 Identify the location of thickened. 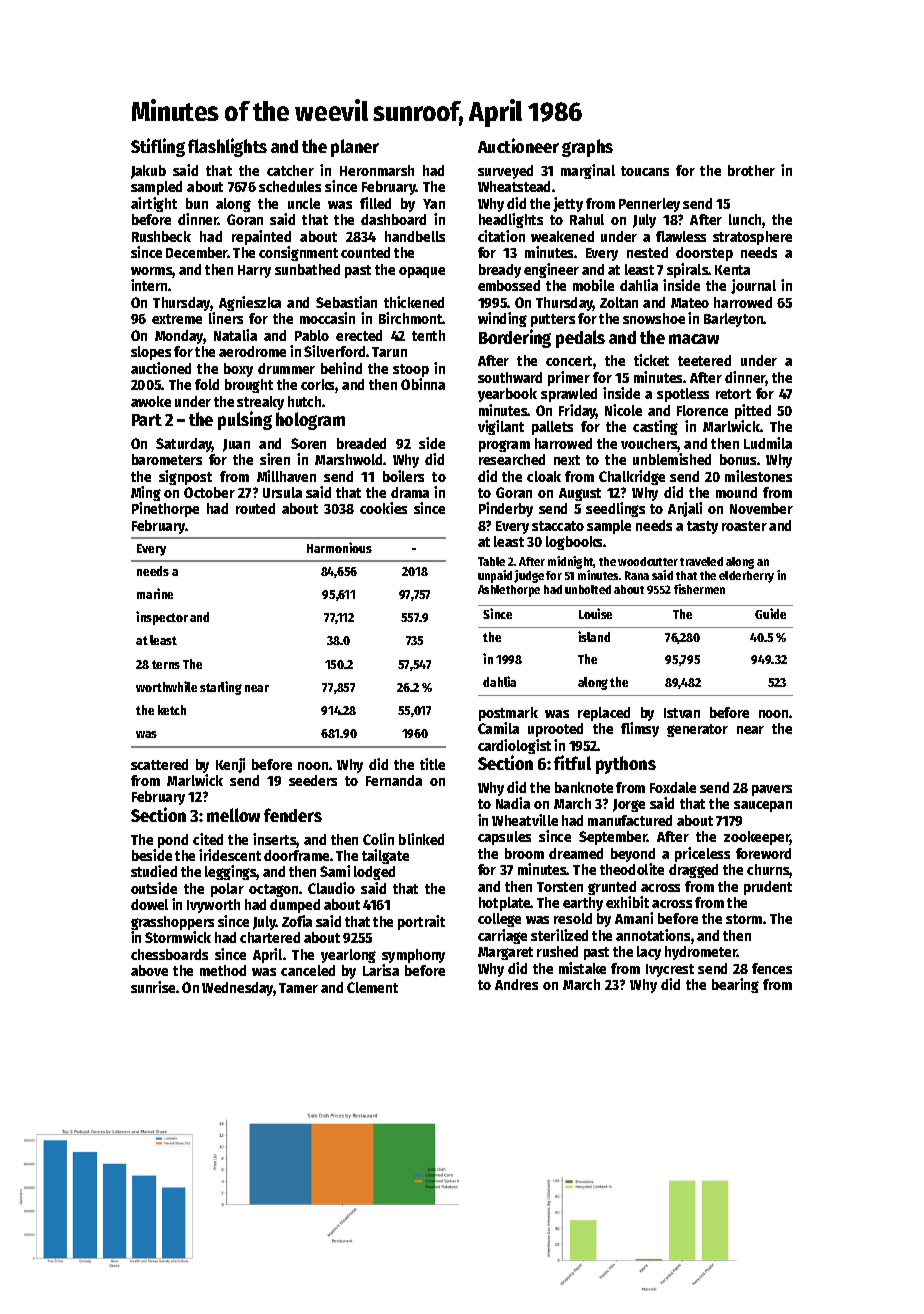
(414, 302).
